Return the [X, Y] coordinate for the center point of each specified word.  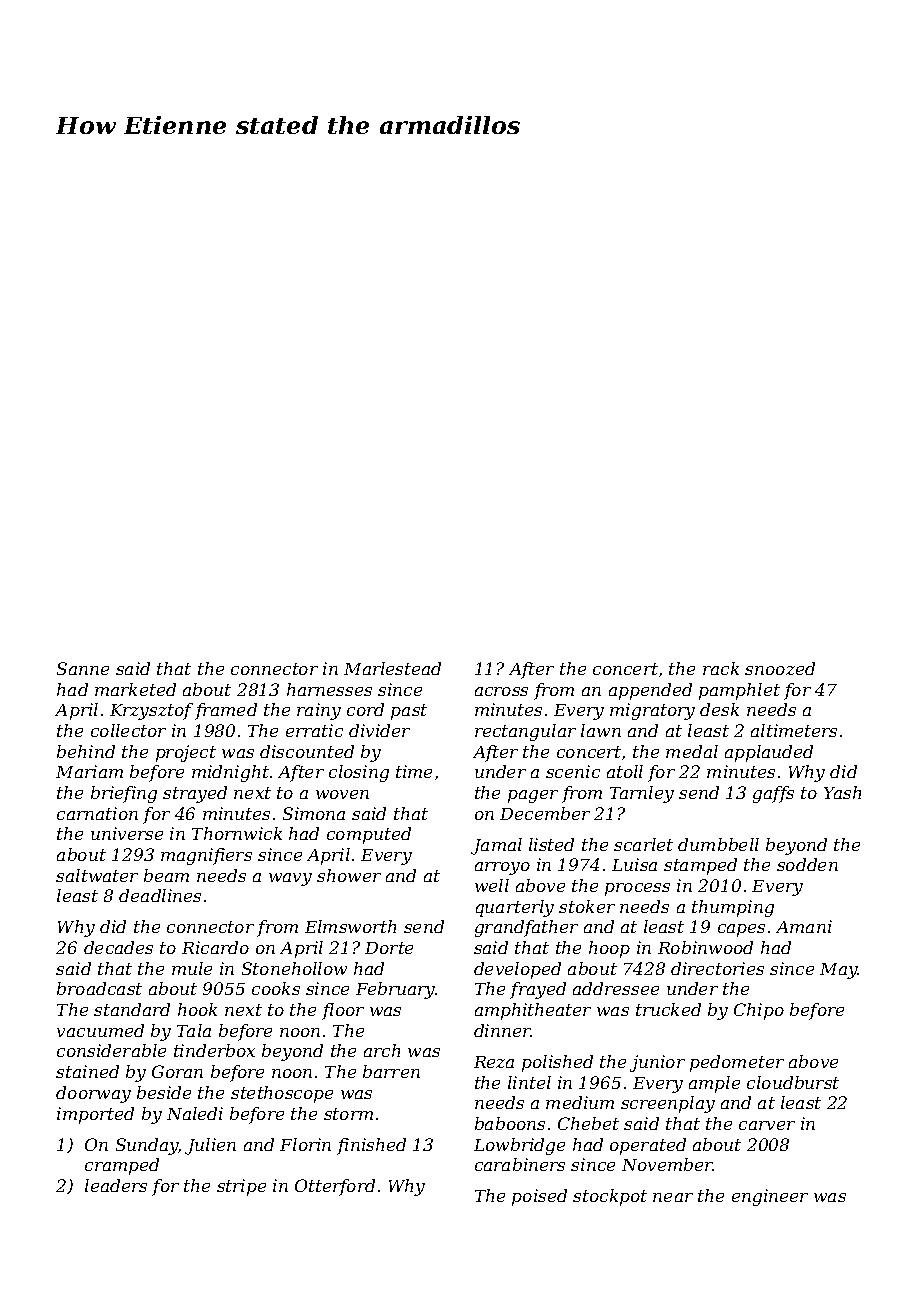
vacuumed [100, 1030]
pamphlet [739, 691]
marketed [135, 689]
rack [721, 668]
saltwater [97, 875]
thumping [733, 908]
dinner [502, 1030]
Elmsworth [350, 926]
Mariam [89, 771]
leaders [116, 1185]
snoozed [780, 668]
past [409, 712]
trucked [668, 1009]
